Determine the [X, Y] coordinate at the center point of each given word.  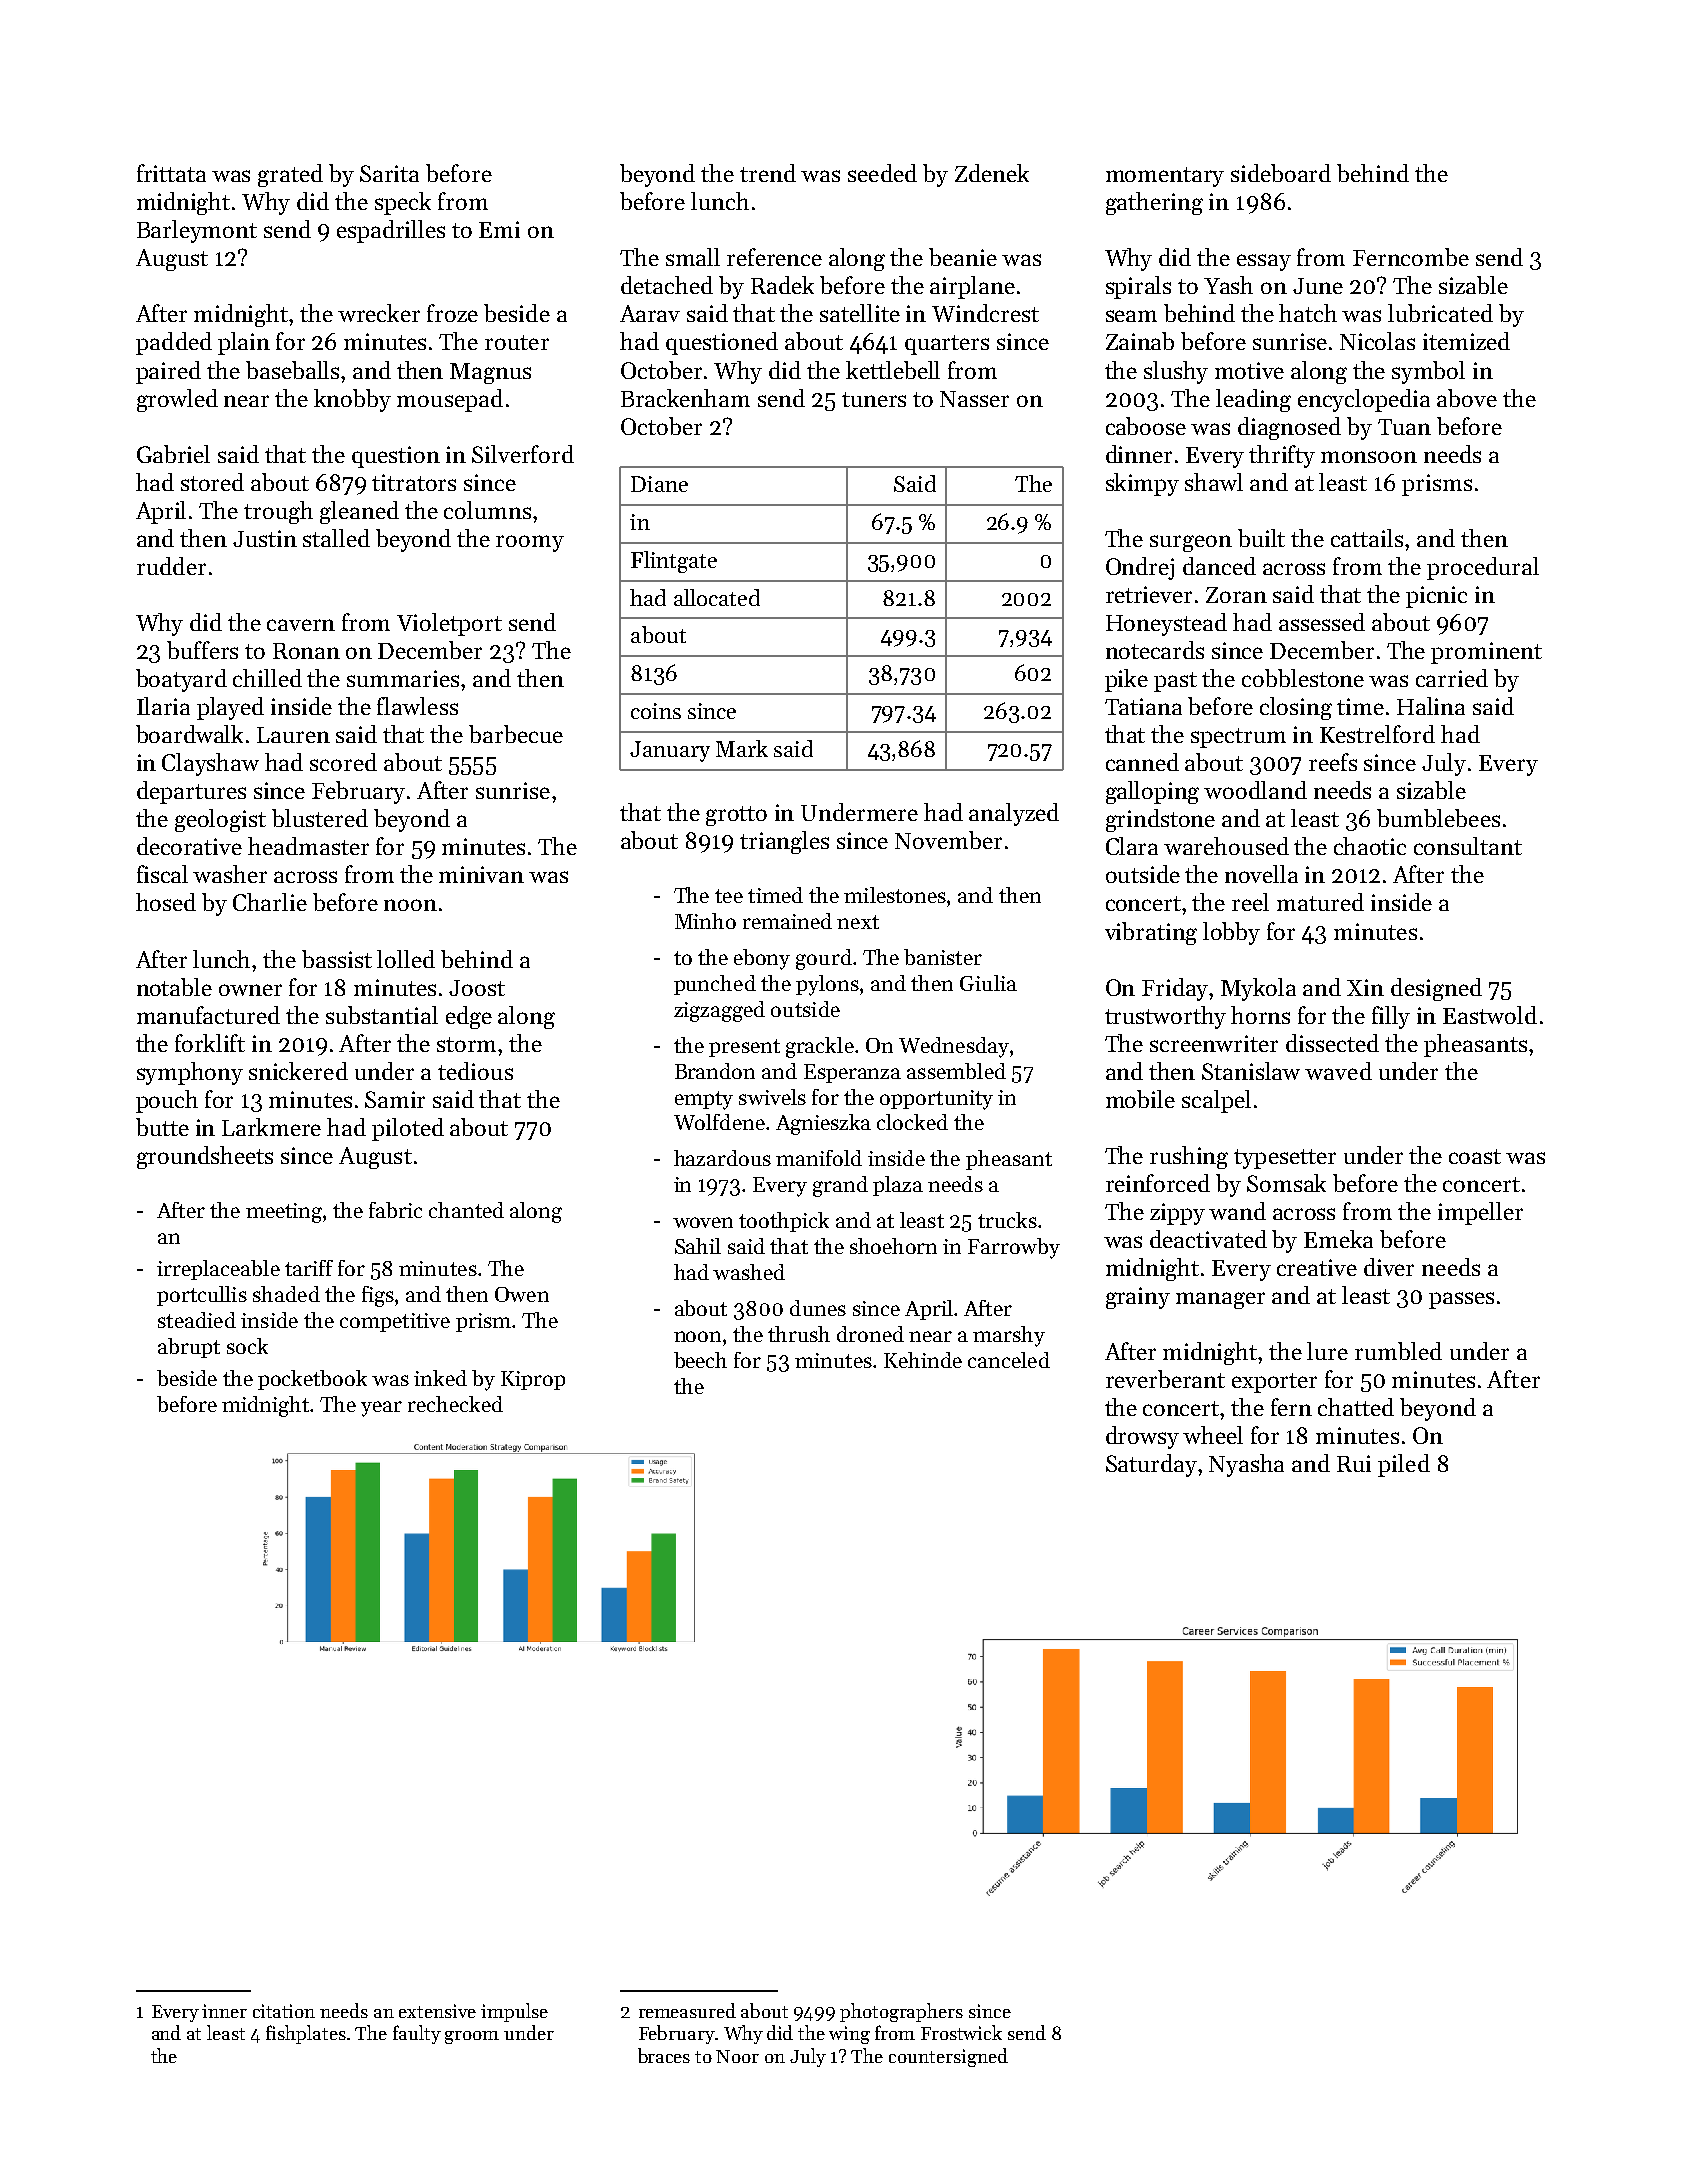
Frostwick [961, 2032]
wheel [1213, 1435]
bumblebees [1438, 818]
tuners [874, 399]
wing [849, 2035]
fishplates [306, 2034]
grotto [736, 816]
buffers [202, 650]
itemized [1466, 341]
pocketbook [312, 1380]
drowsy [1142, 1437]
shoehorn [893, 1246]
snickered [298, 1071]
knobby [352, 400]
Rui [1354, 1463]
